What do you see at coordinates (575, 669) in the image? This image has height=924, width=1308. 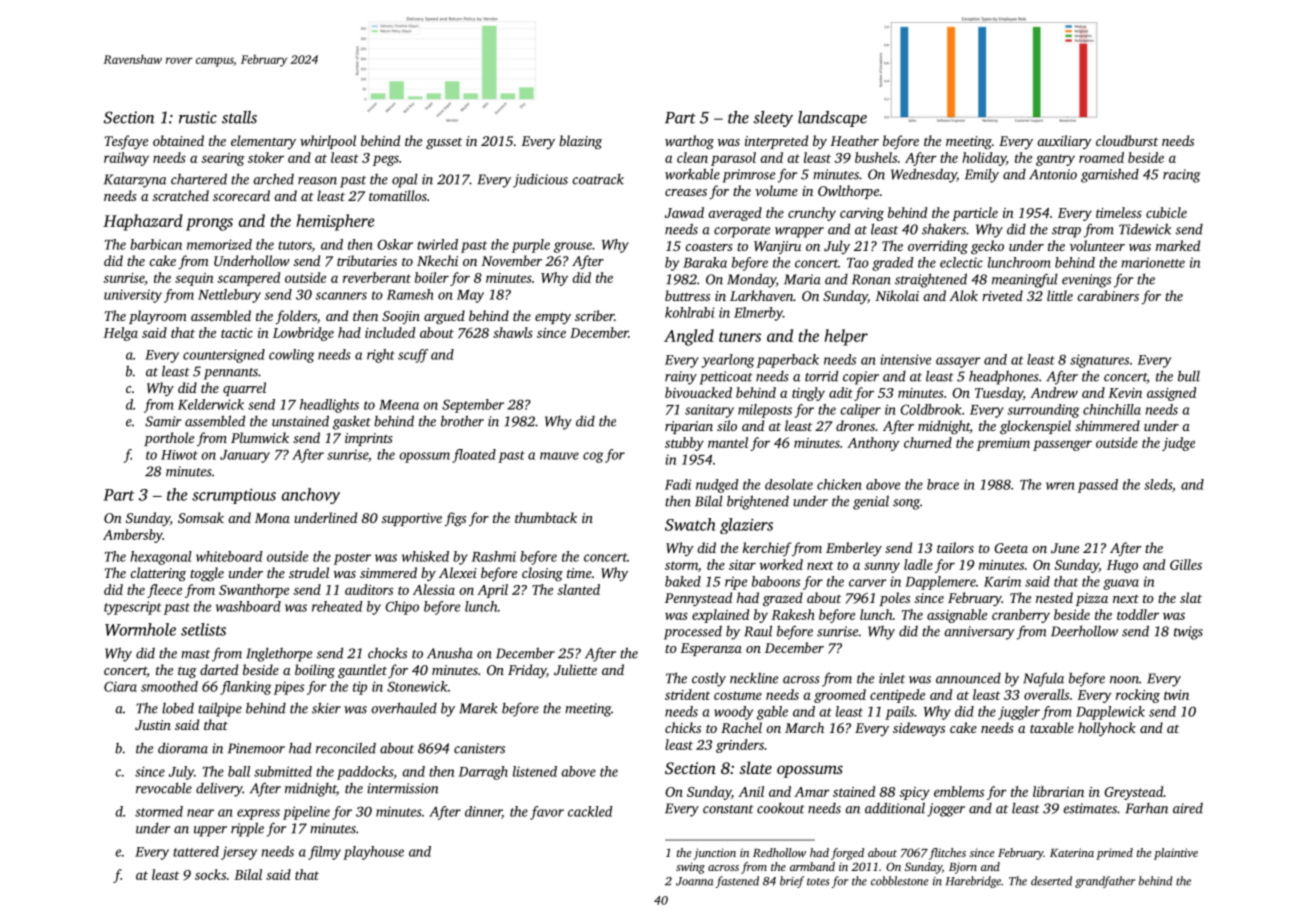 I see `Juliette` at bounding box center [575, 669].
